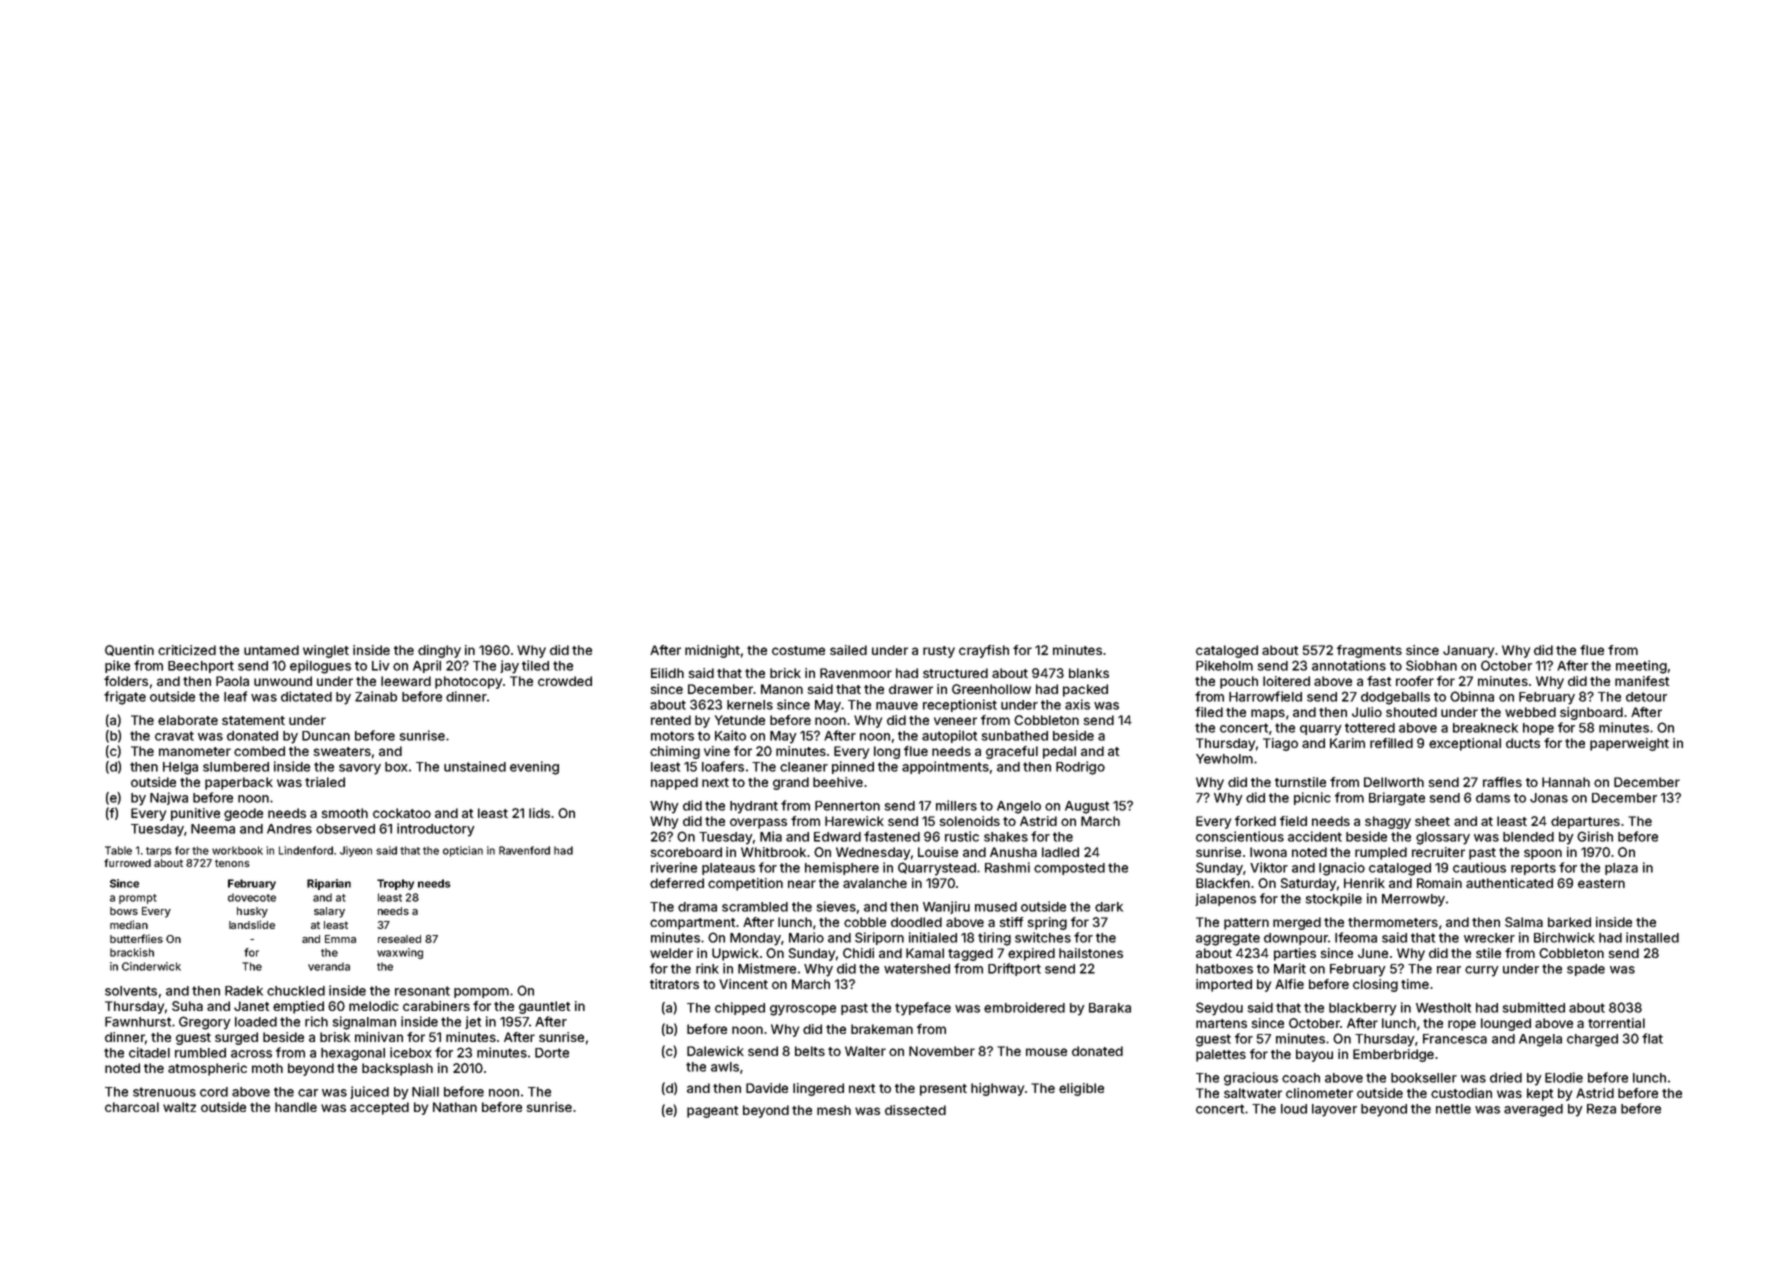 The height and width of the screenshot is (1265, 1789). I want to click on Yewholm, so click(1224, 759).
